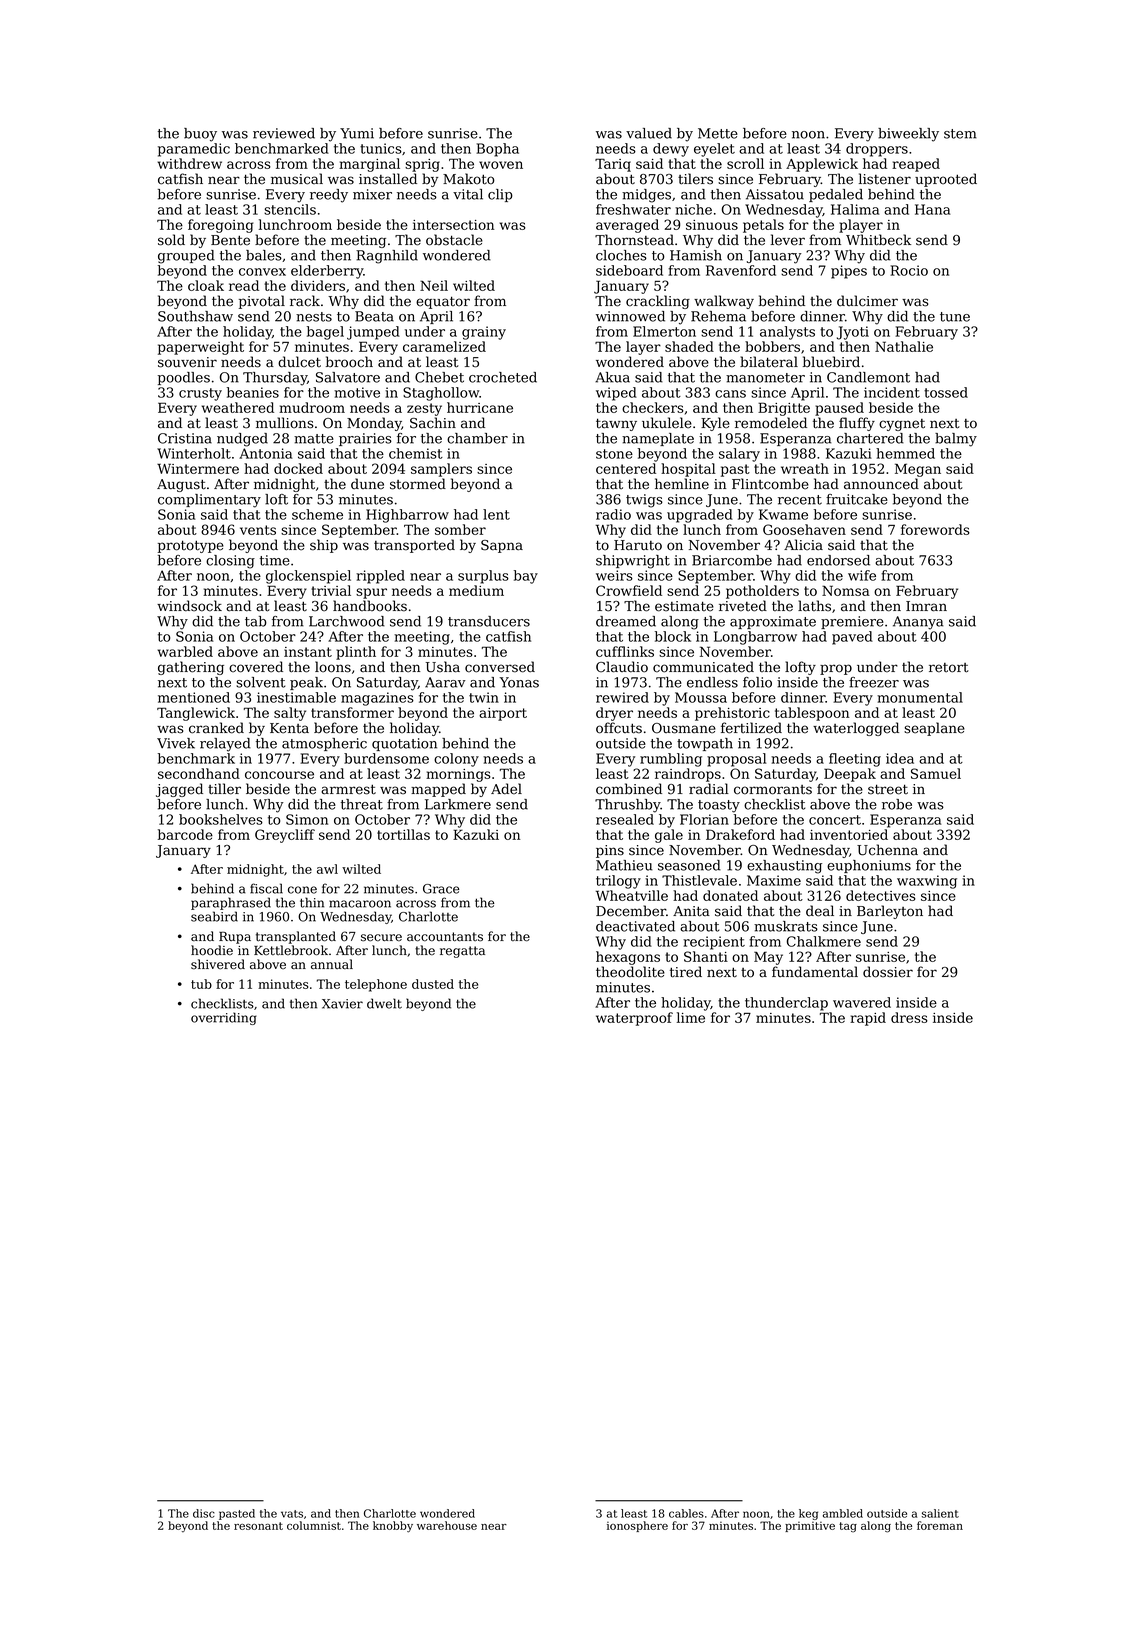 The width and height of the screenshot is (1137, 1647). I want to click on pipes, so click(849, 272).
